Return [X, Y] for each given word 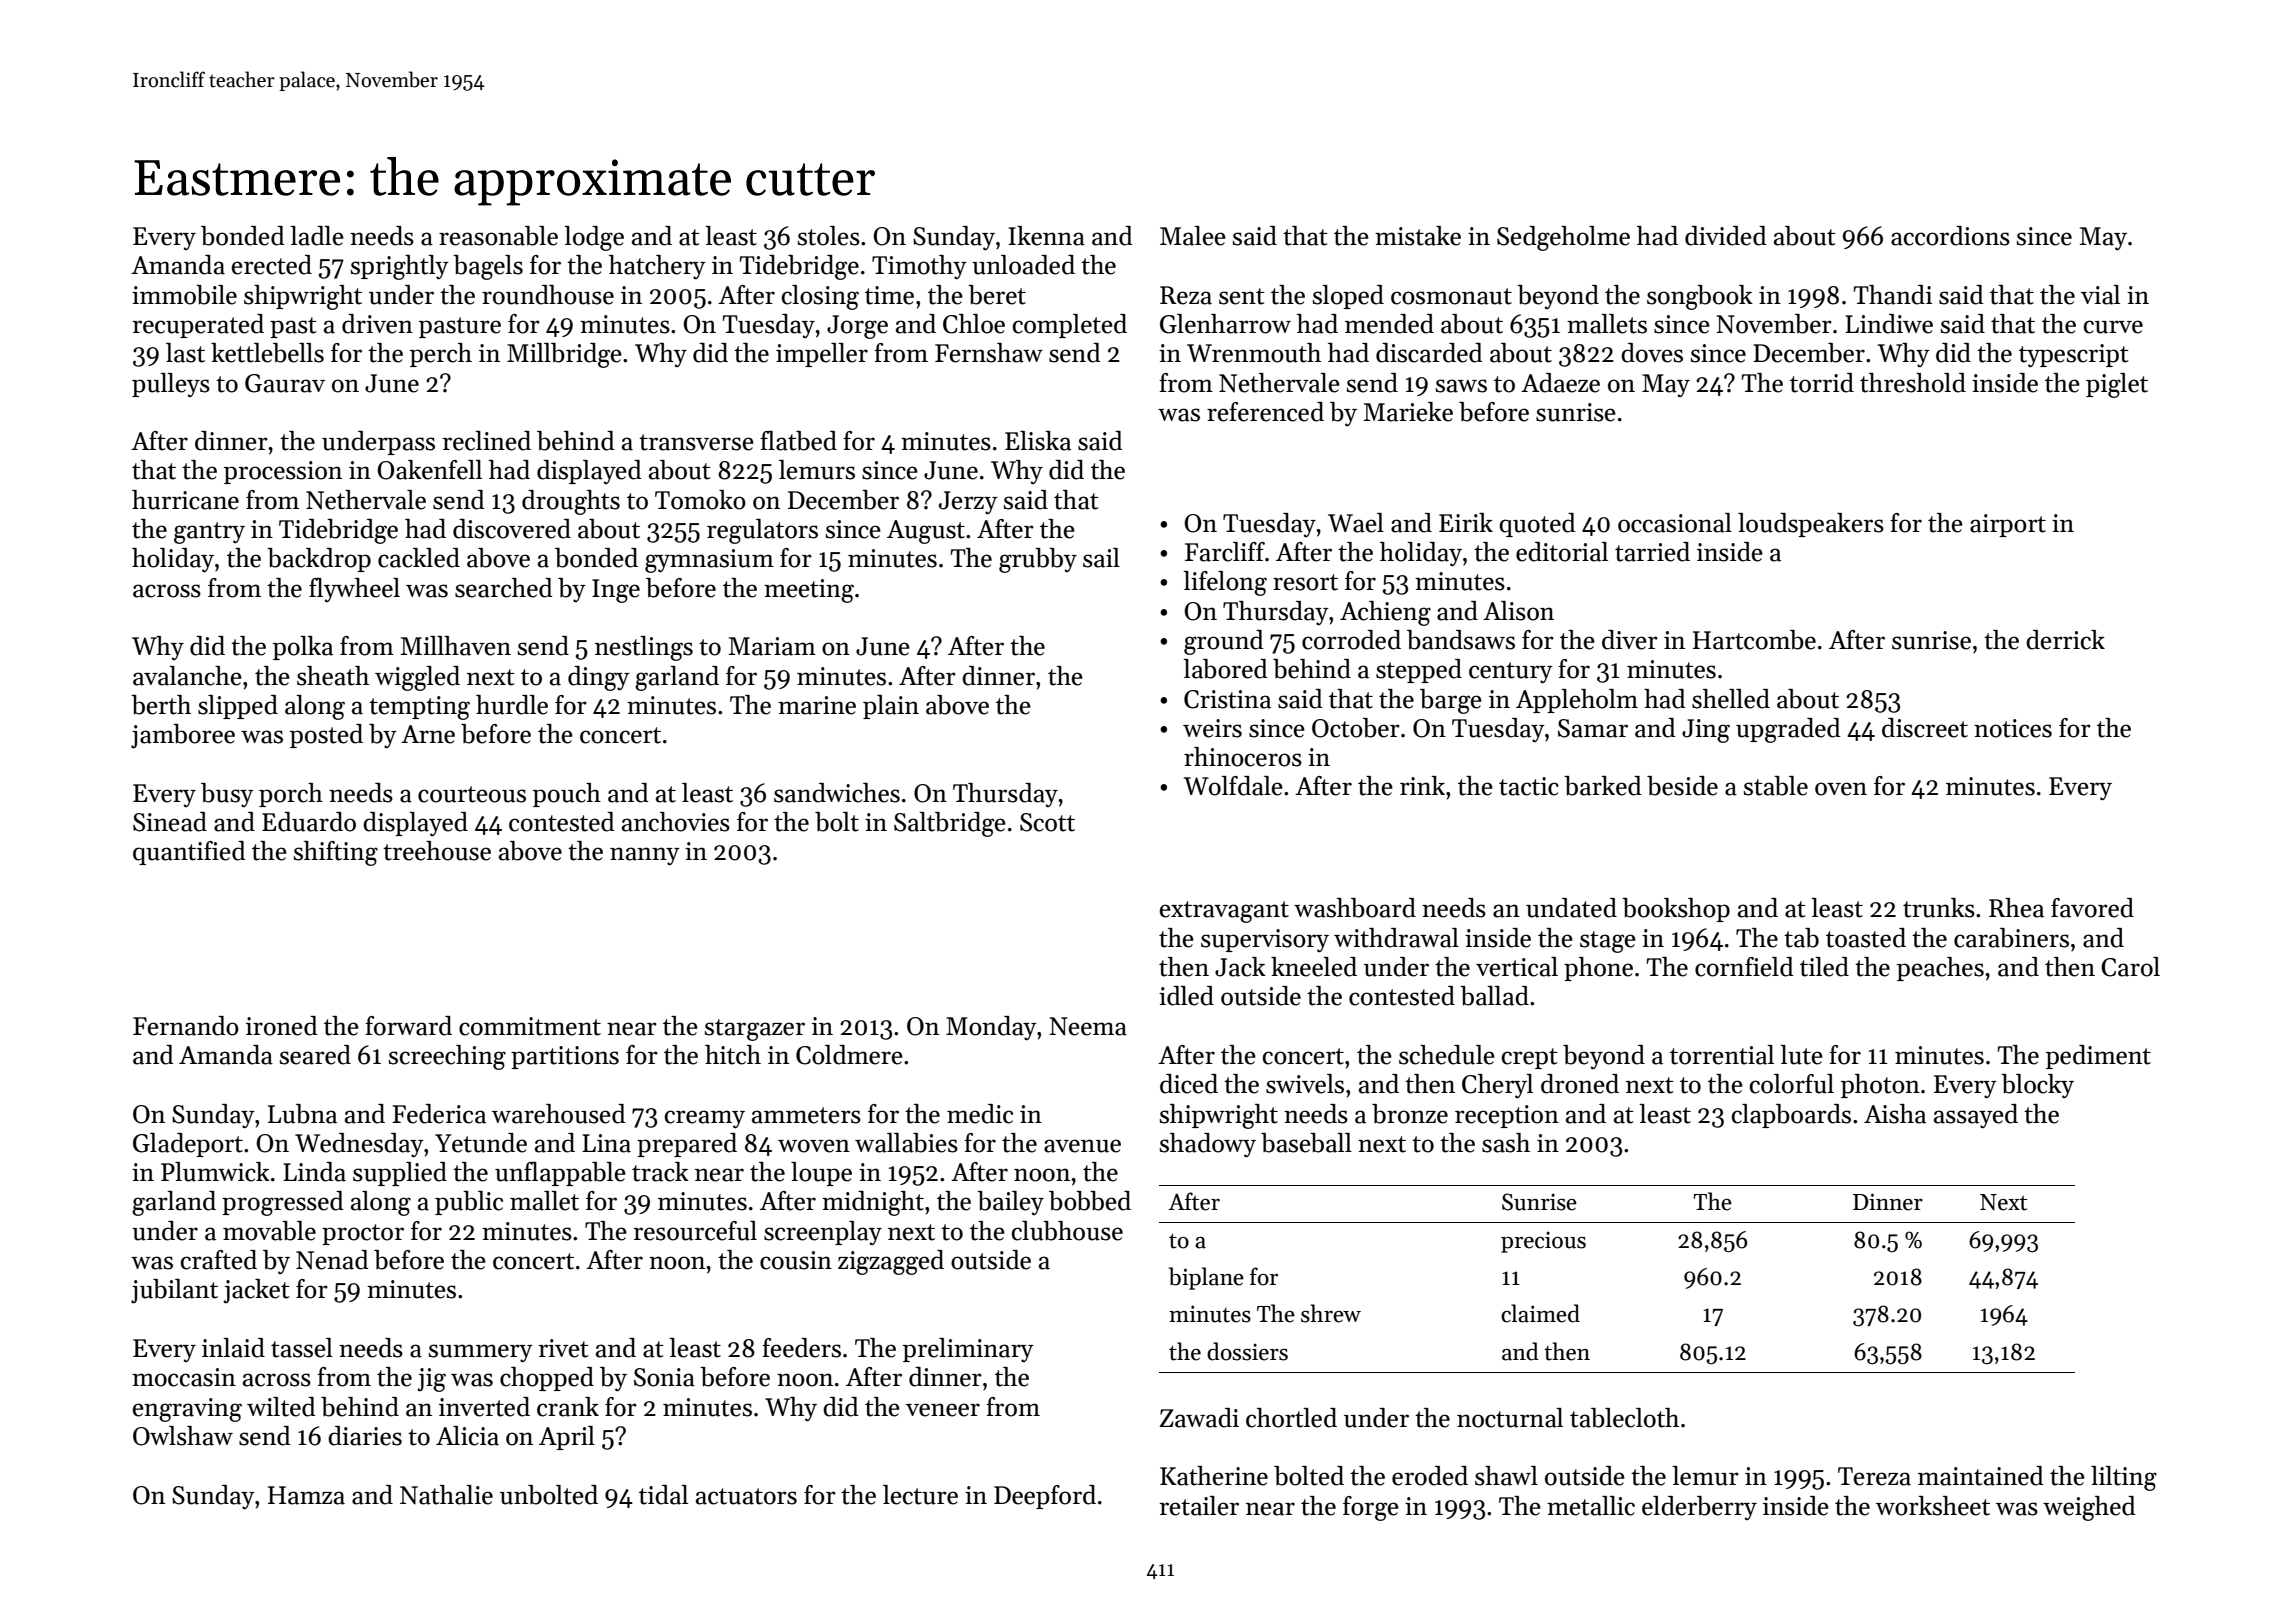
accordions [1950, 236]
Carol [2130, 967]
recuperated [198, 326]
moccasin [184, 1377]
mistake [1418, 236]
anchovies [676, 822]
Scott [1047, 822]
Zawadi [1199, 1418]
